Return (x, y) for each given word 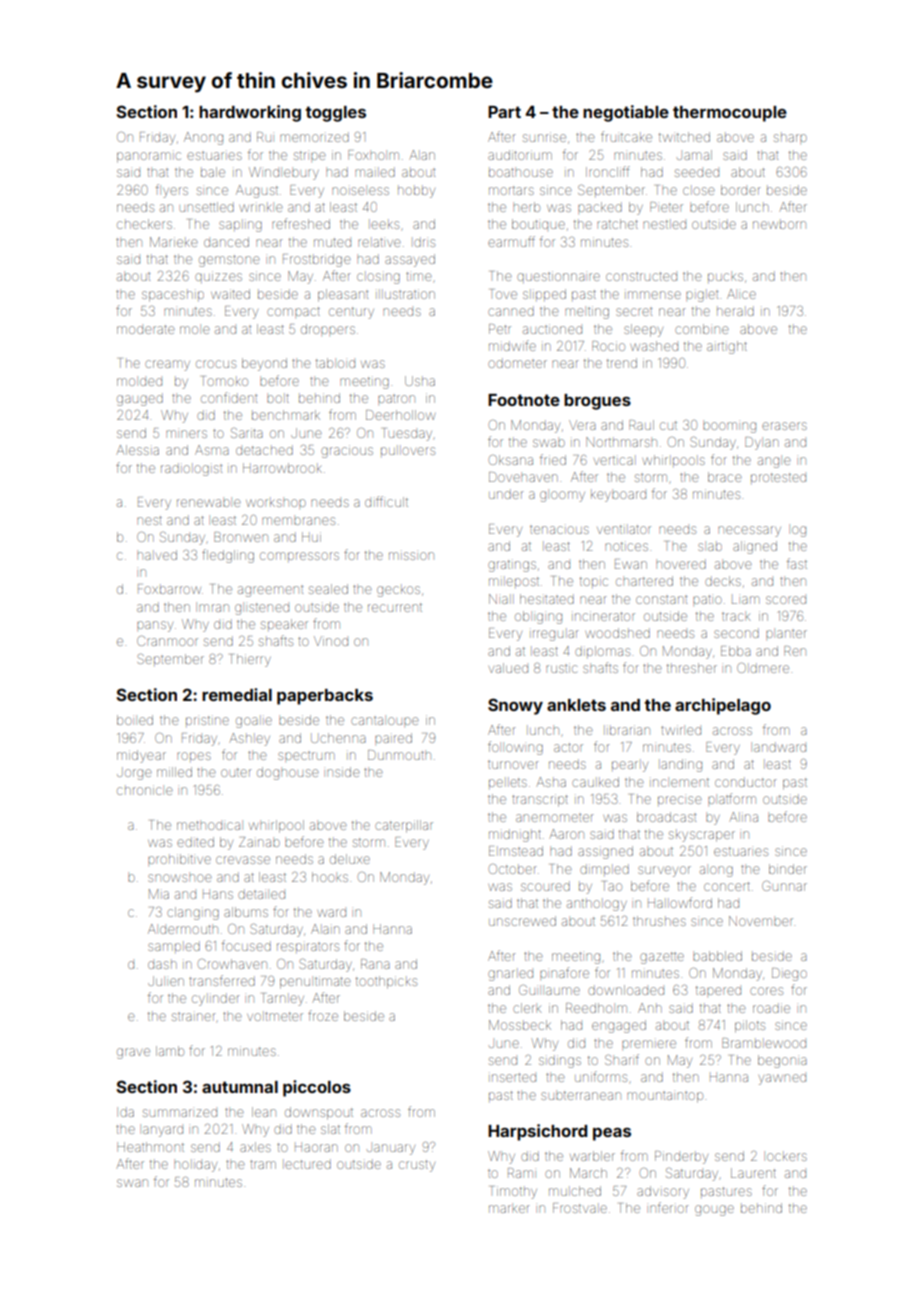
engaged (619, 1026)
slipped (544, 294)
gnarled (510, 975)
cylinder (216, 999)
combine (702, 329)
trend (622, 363)
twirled (681, 730)
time (419, 276)
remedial (237, 694)
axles (255, 1147)
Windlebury (284, 173)
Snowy (515, 706)
